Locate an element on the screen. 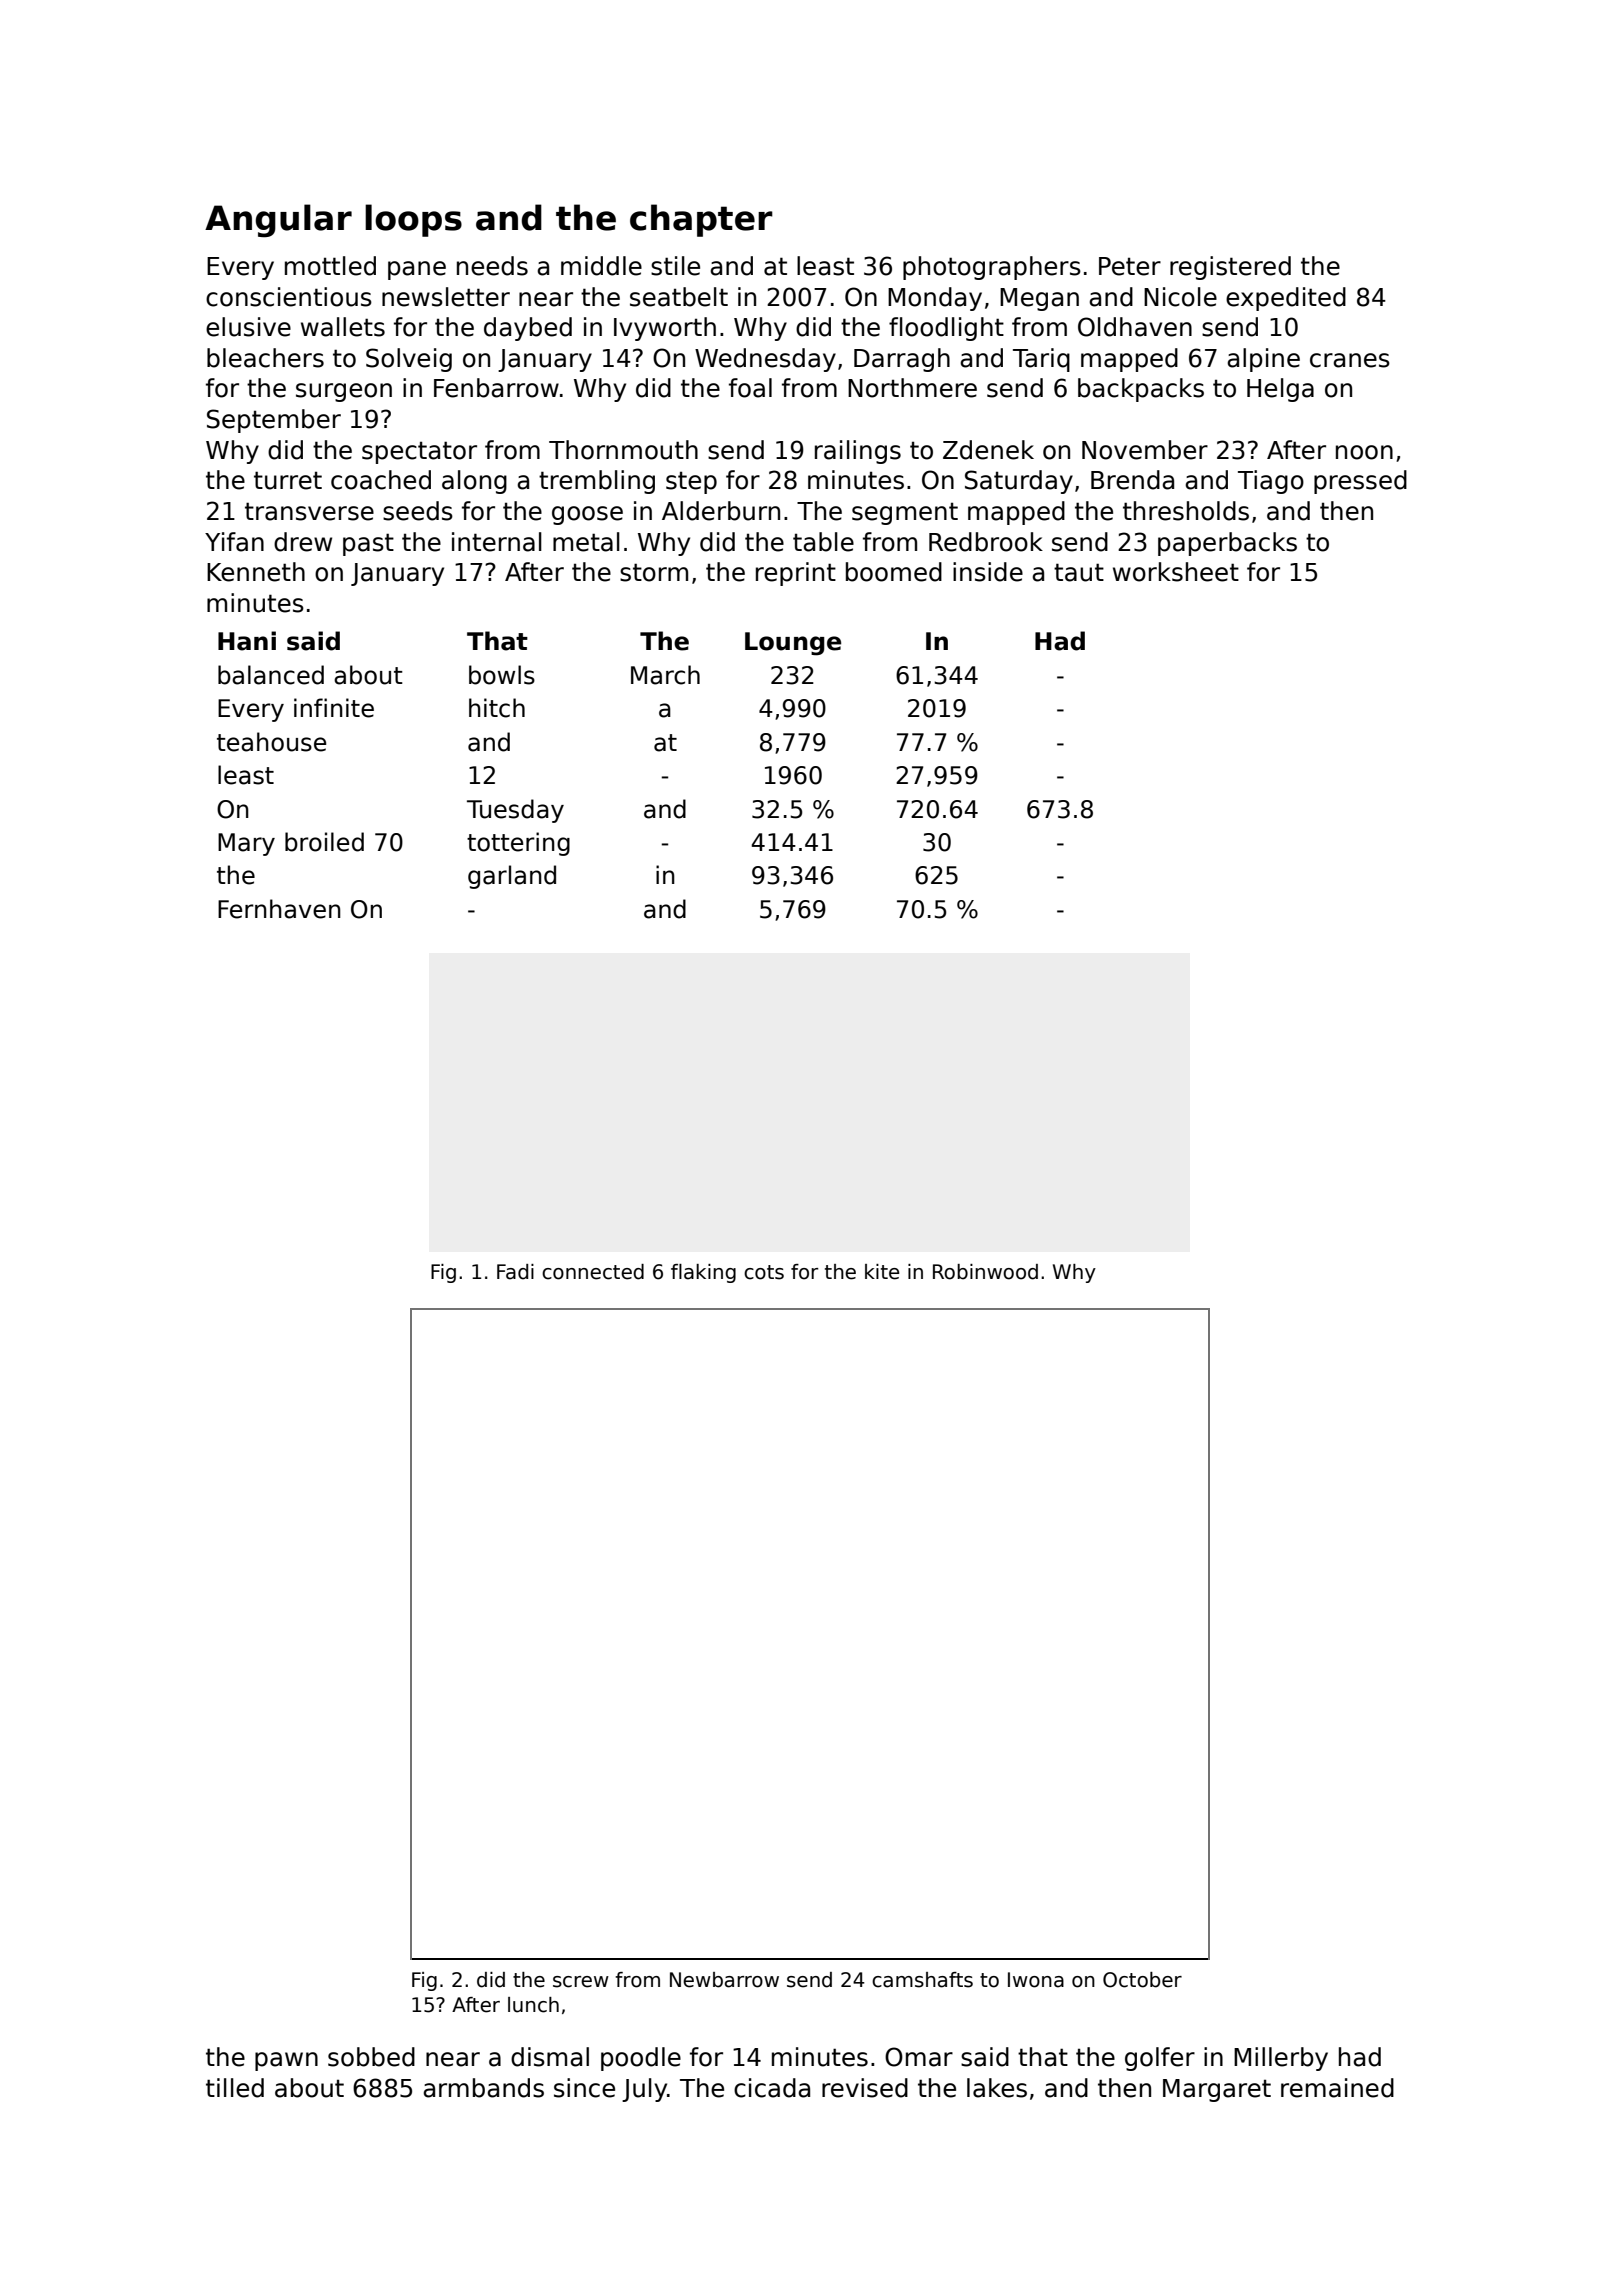 The height and width of the screenshot is (2292, 1620). cots is located at coordinates (764, 1272).
